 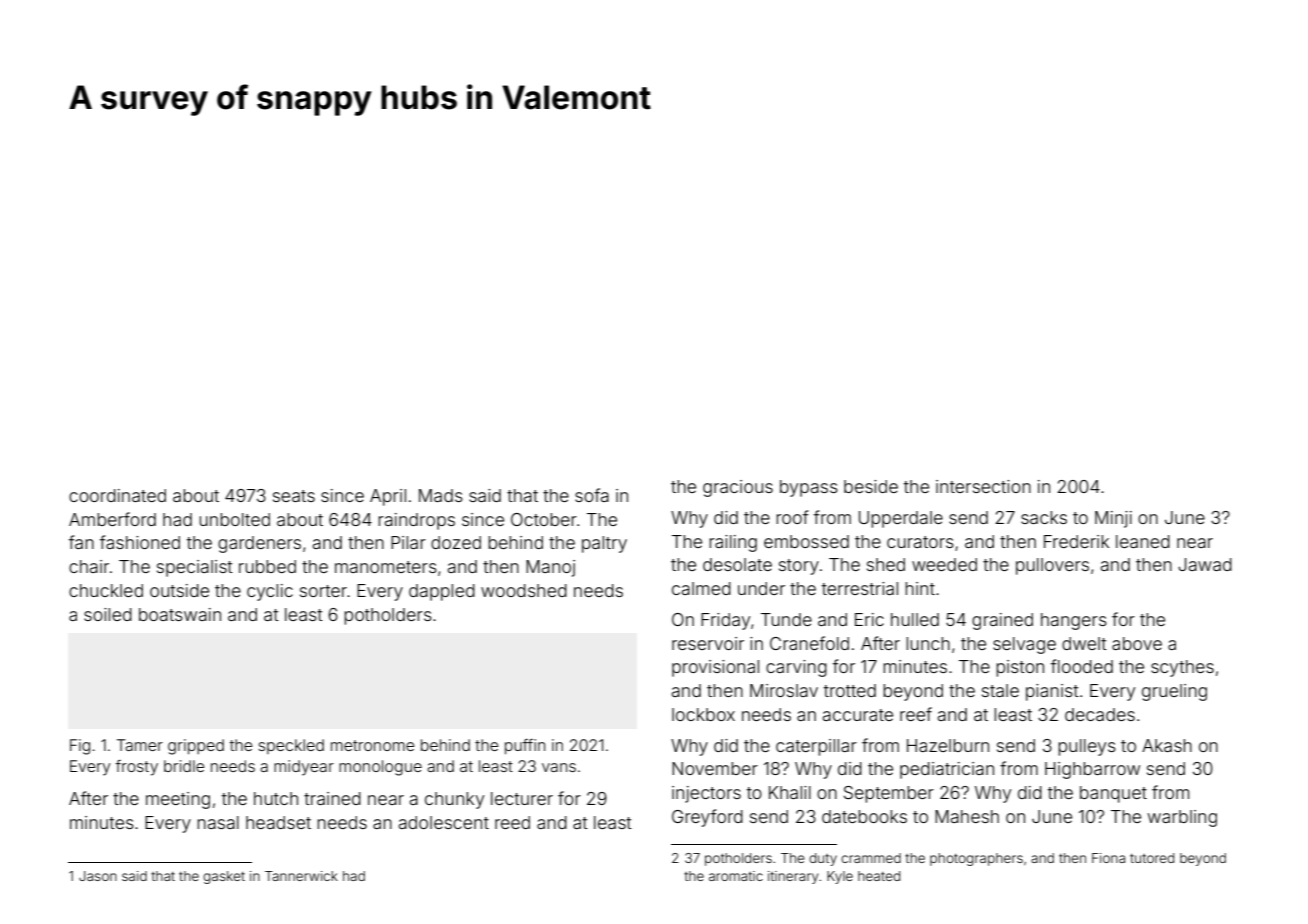 What do you see at coordinates (1205, 564) in the screenshot?
I see `Jawad` at bounding box center [1205, 564].
